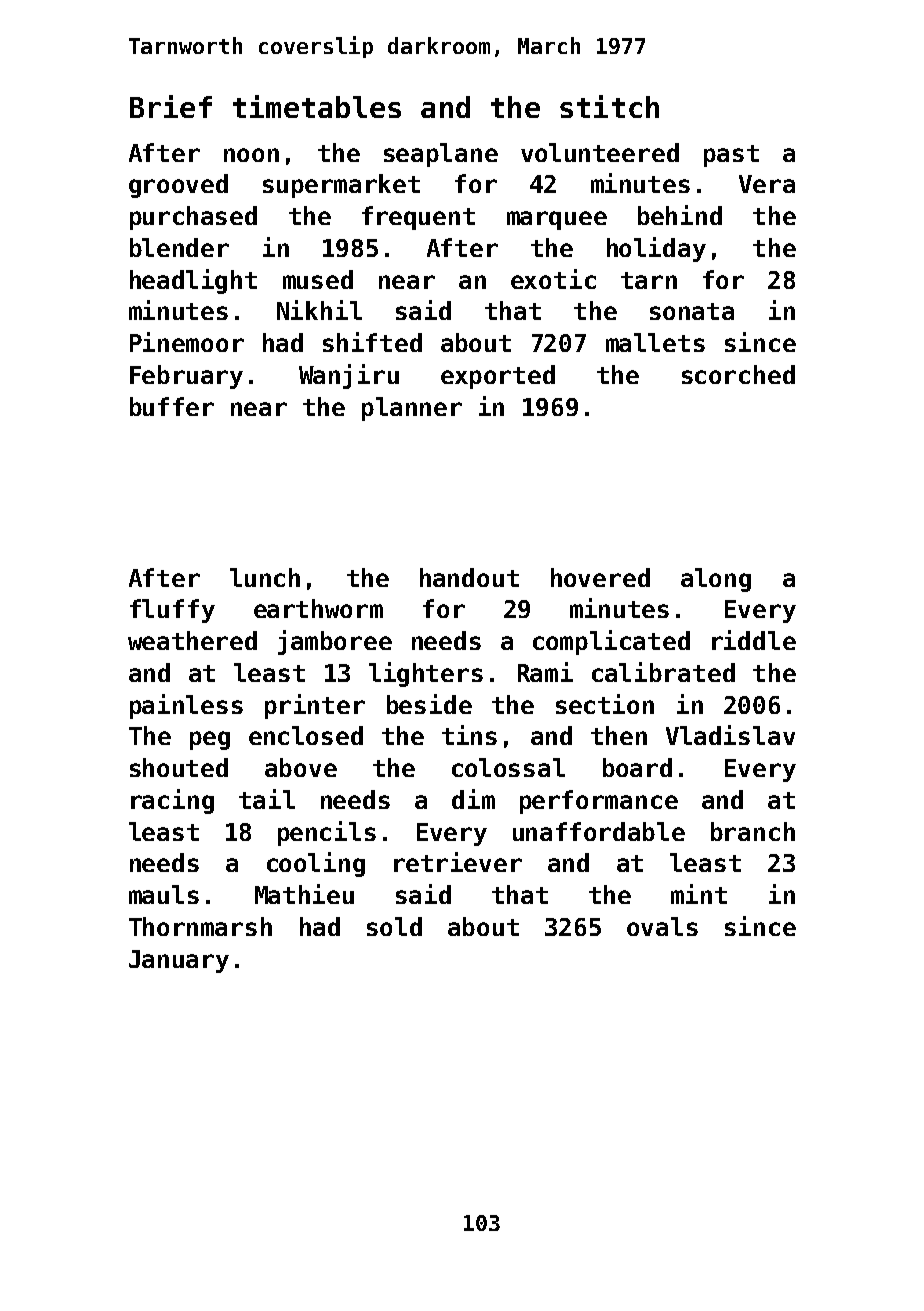 The width and height of the screenshot is (924, 1311). What do you see at coordinates (609, 106) in the screenshot?
I see `stitch` at bounding box center [609, 106].
